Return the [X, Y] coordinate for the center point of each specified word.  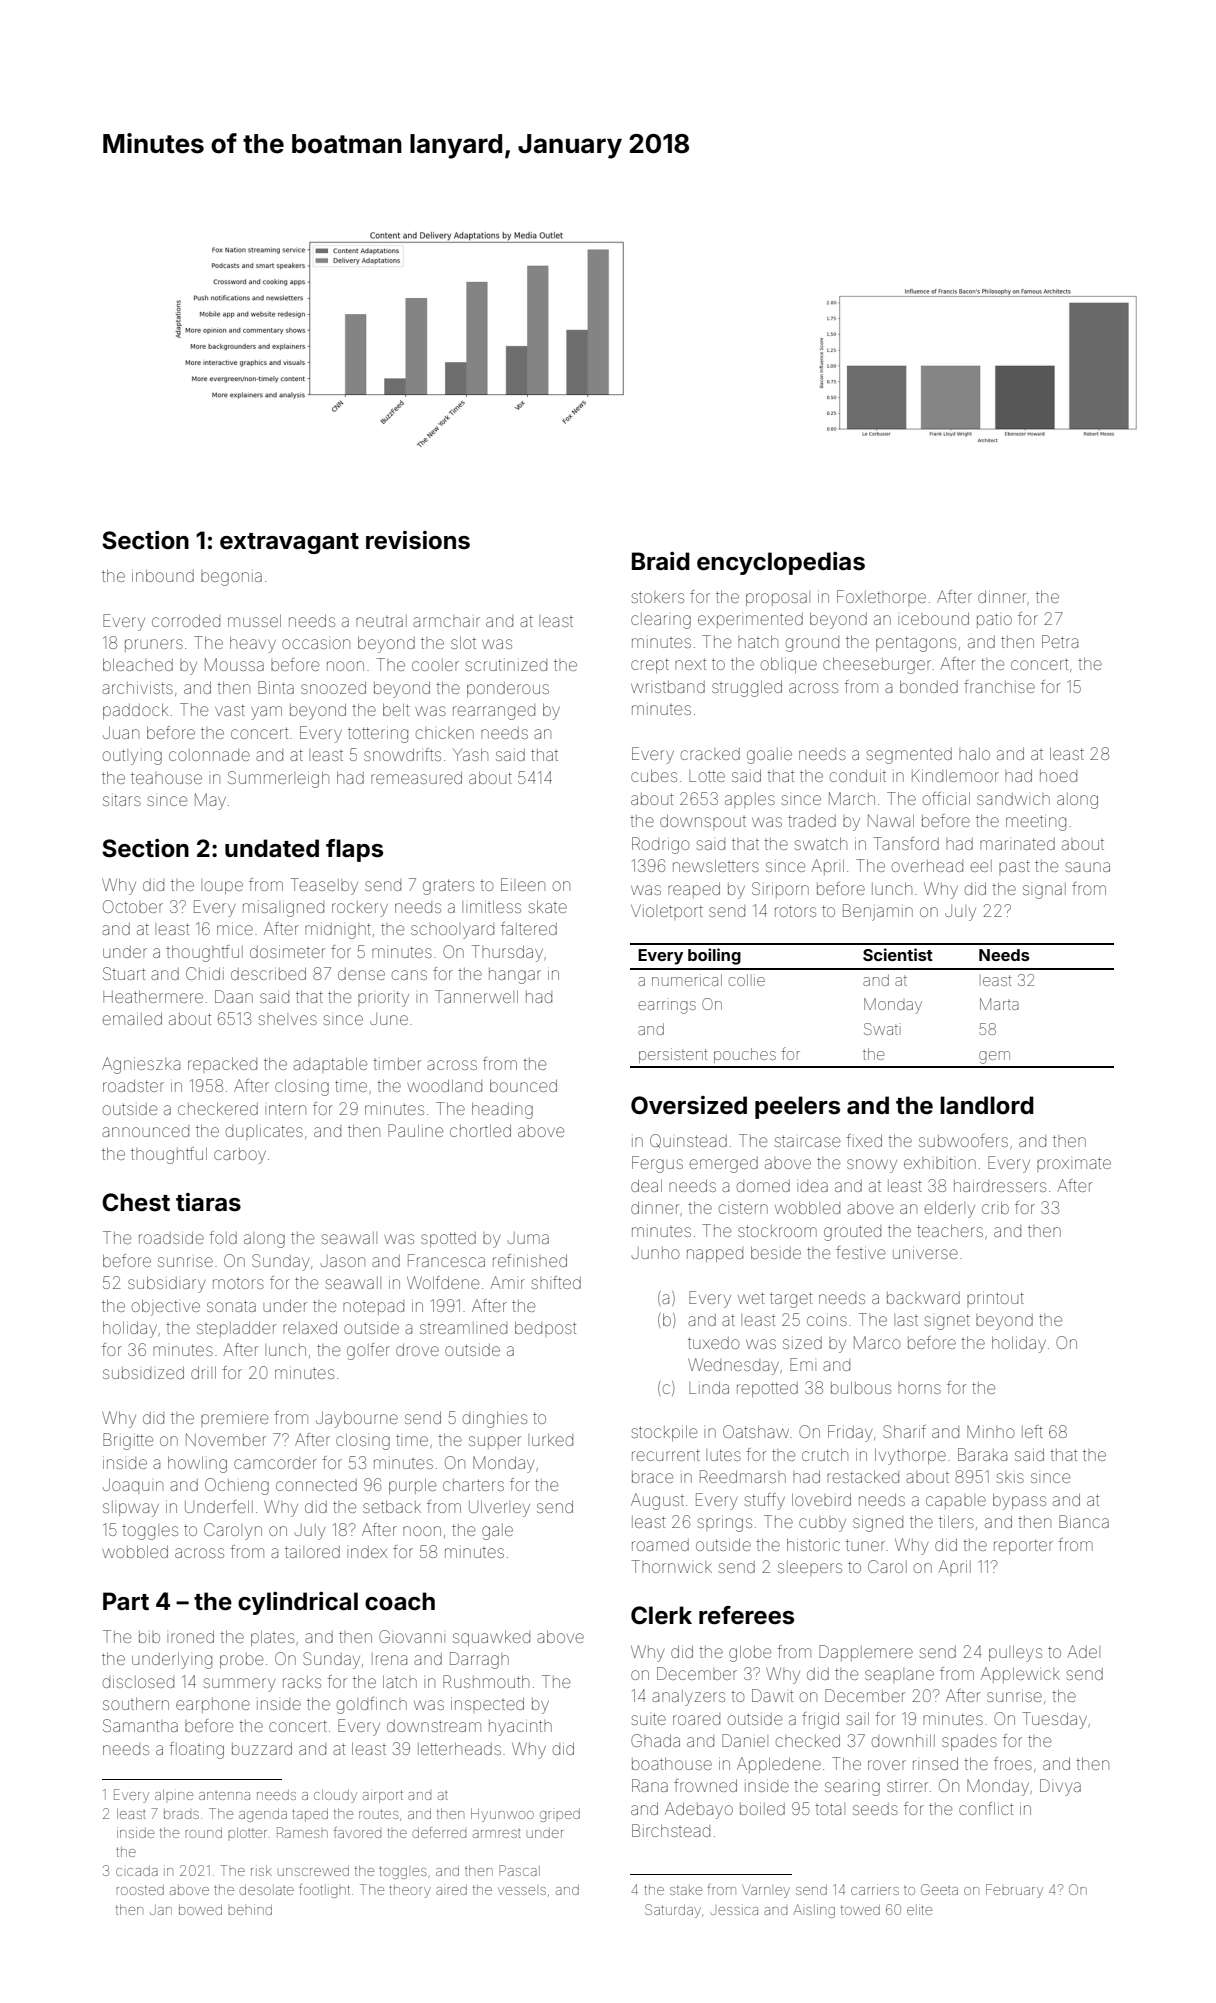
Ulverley [499, 1508]
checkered [218, 1108]
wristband [668, 687]
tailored [312, 1552]
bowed [200, 1910]
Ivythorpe [910, 1456]
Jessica [734, 1909]
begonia [231, 578]
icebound [933, 618]
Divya [1060, 1787]
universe [925, 1252]
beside [776, 1252]
